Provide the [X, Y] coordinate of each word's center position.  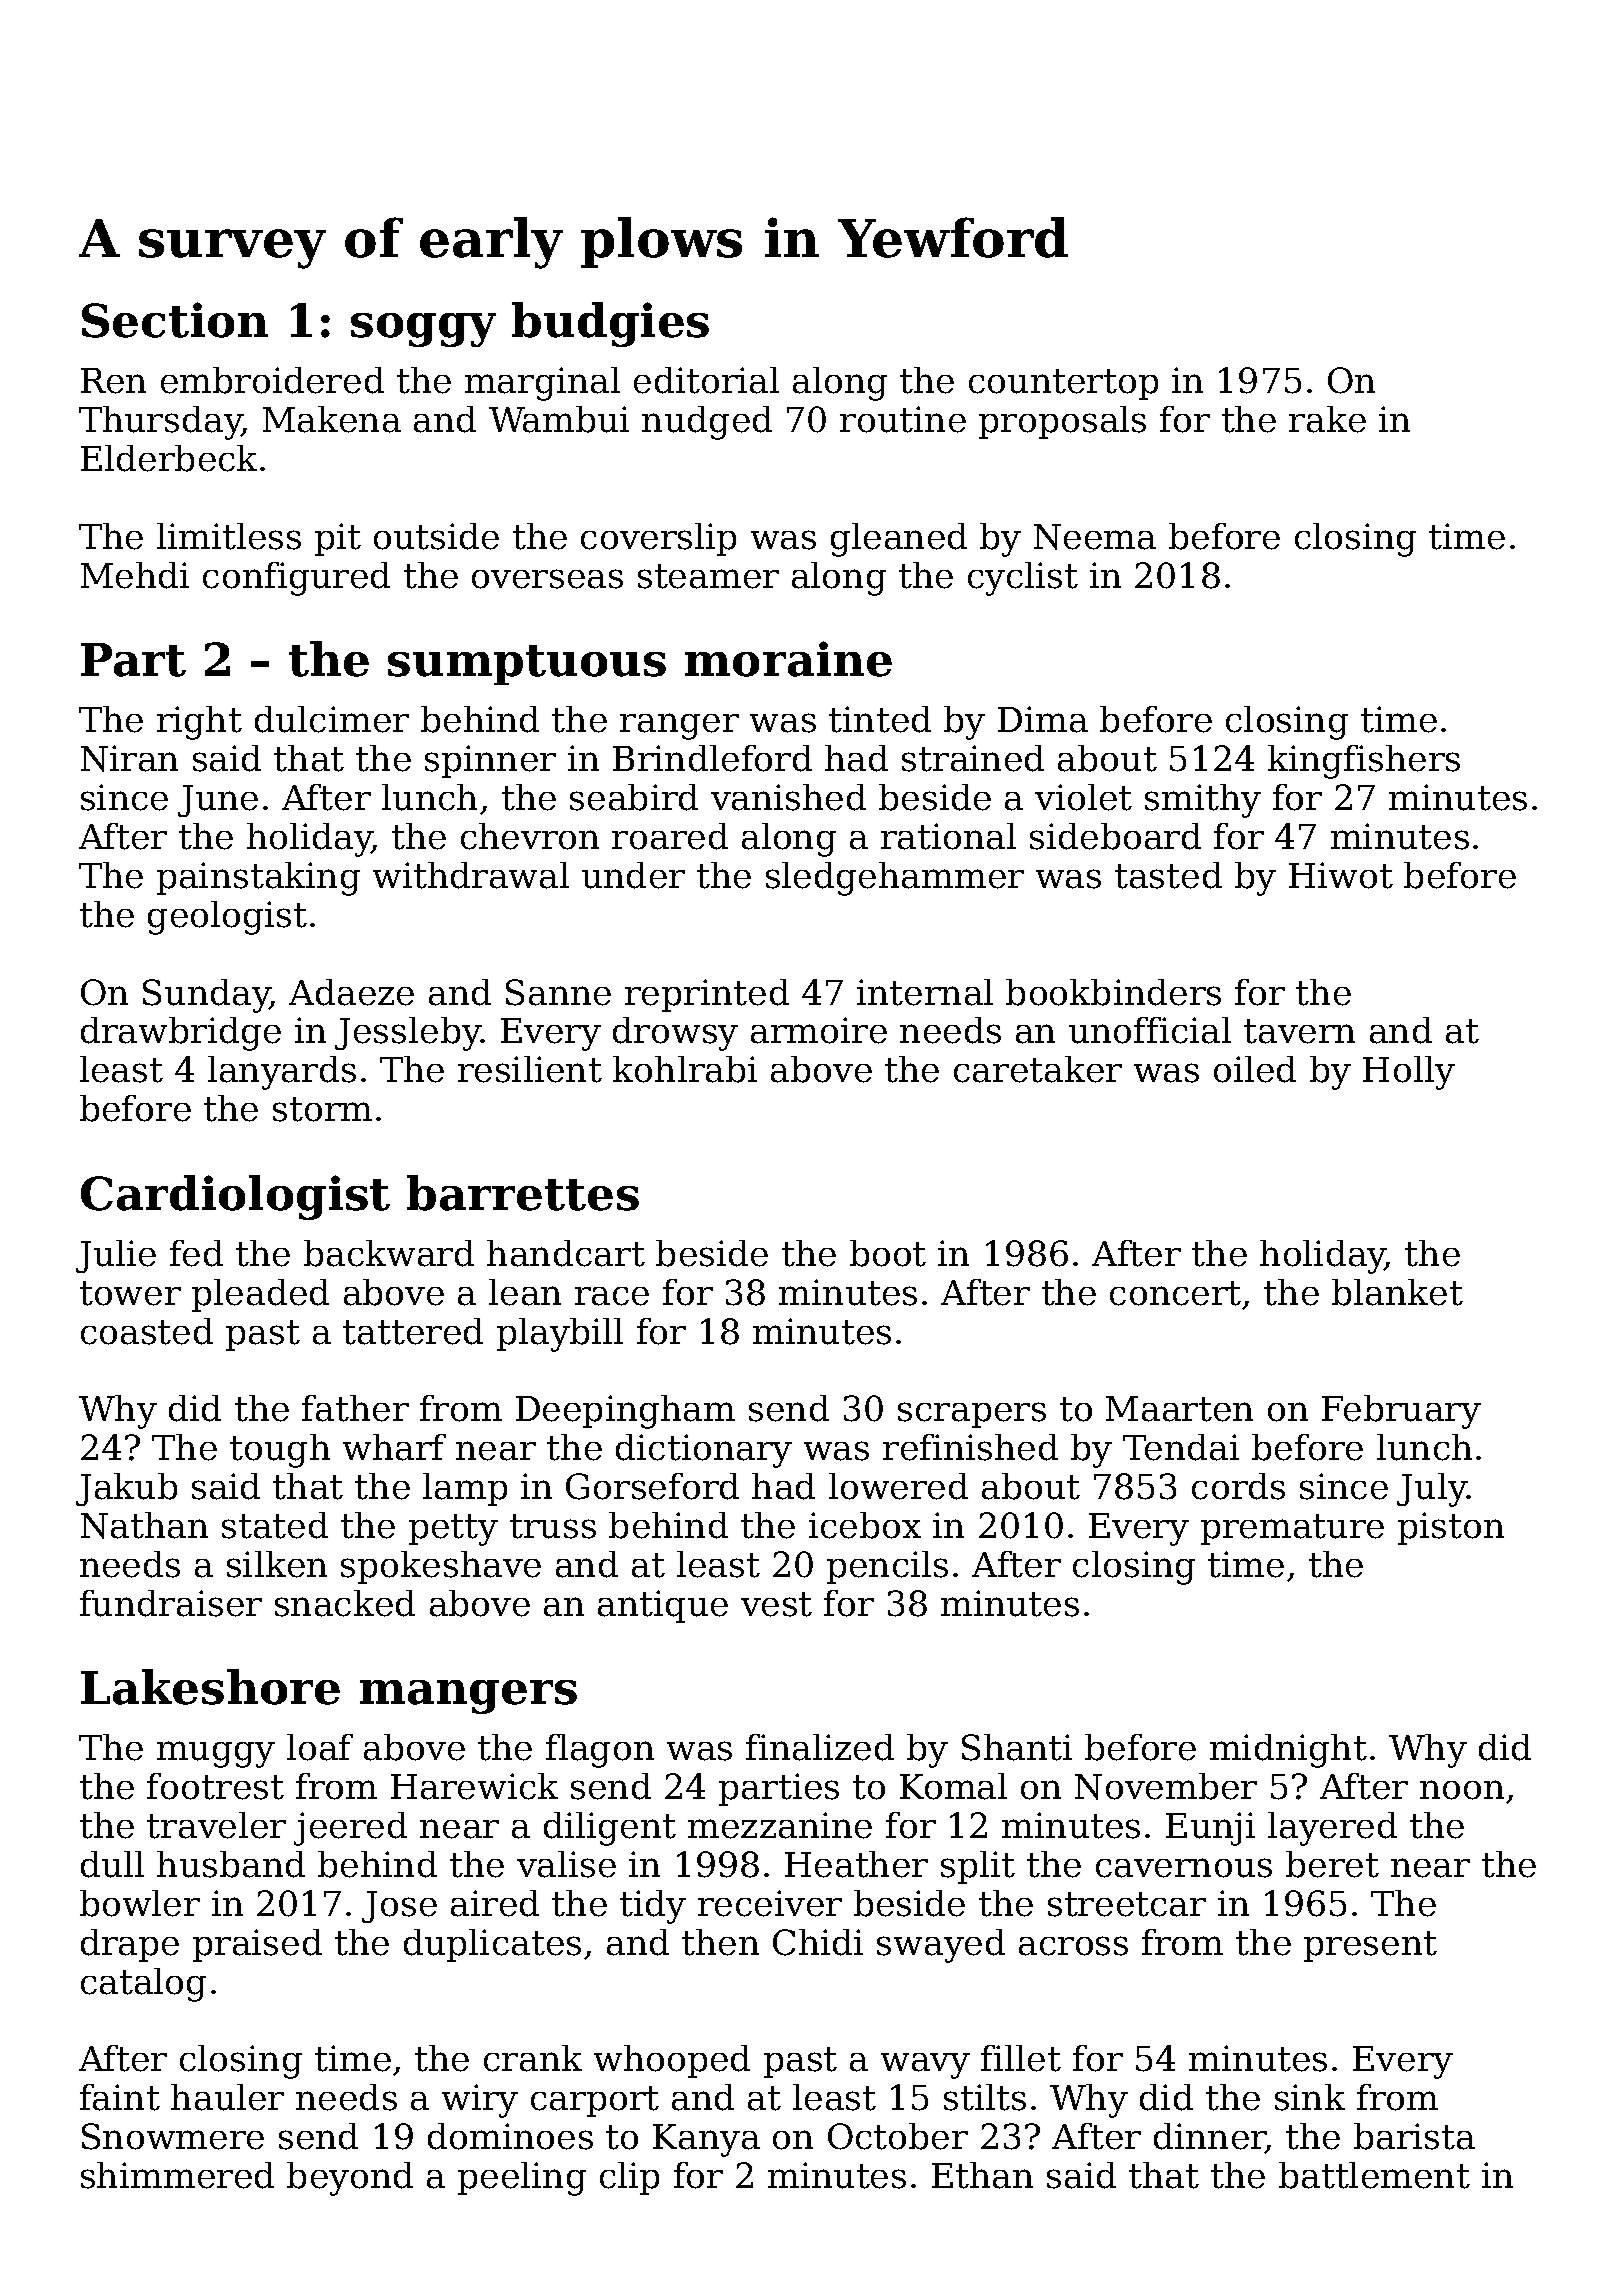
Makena [332, 419]
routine [903, 419]
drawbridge [181, 1034]
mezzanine [780, 1825]
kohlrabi [685, 1069]
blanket [1397, 1292]
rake [1327, 419]
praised [257, 1945]
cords [1238, 1486]
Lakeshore [210, 1687]
